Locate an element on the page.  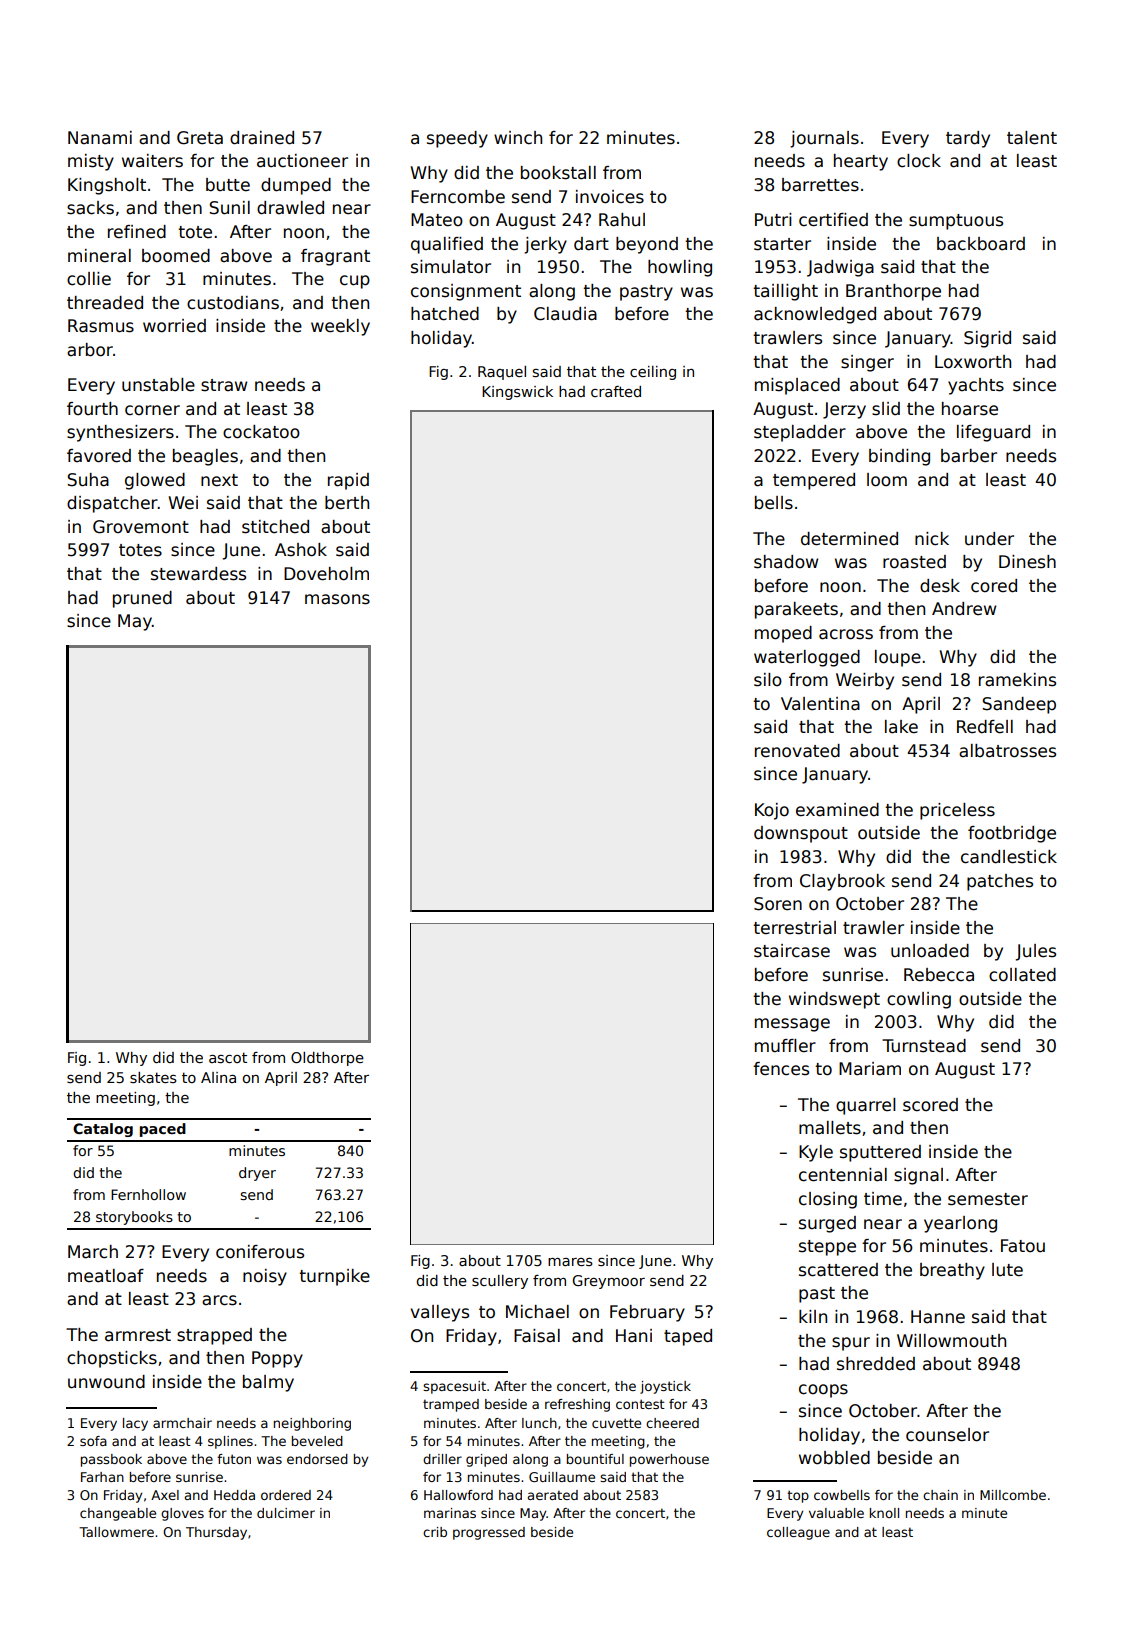
speedy is located at coordinates (457, 139).
